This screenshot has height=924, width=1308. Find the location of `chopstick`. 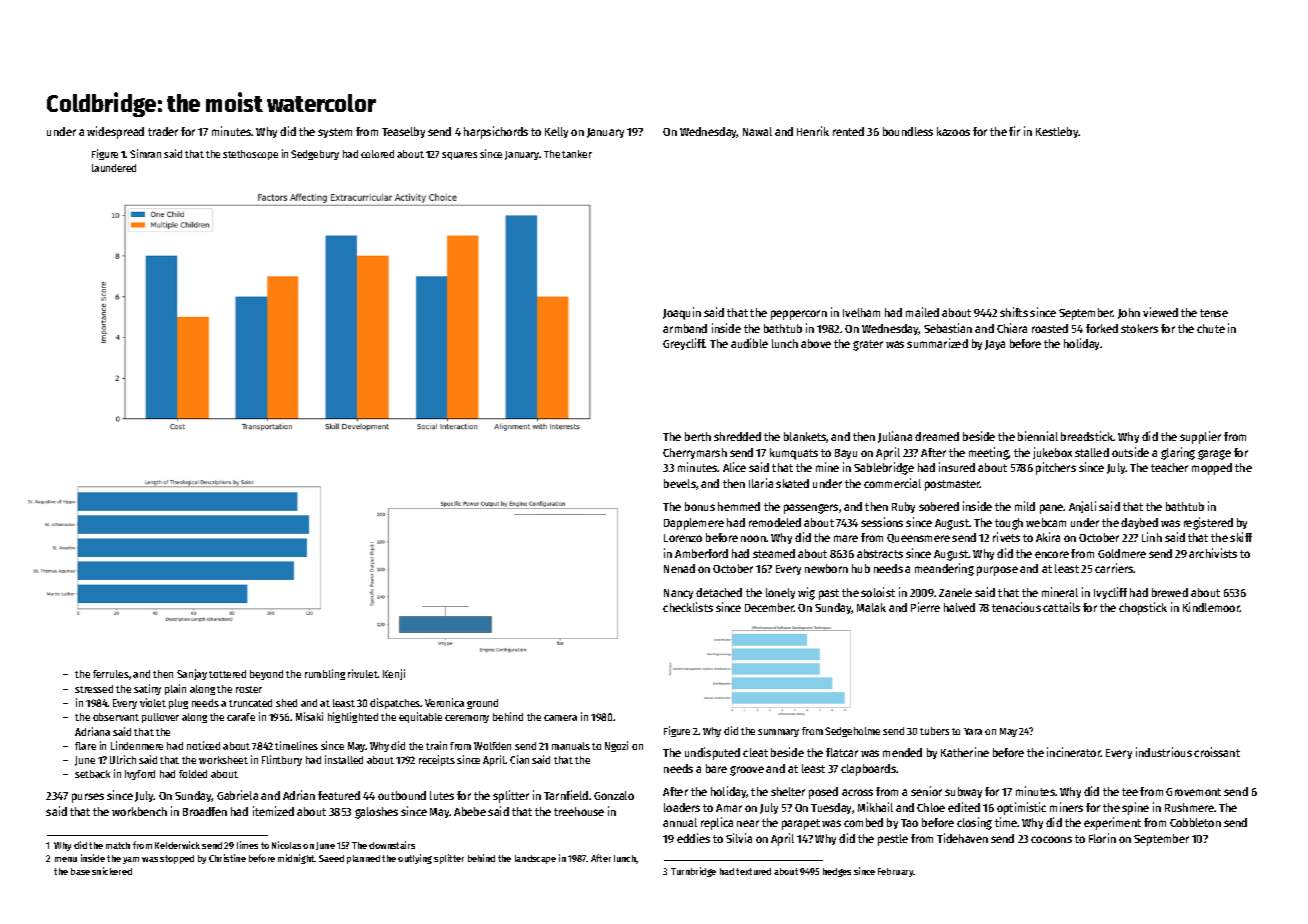

chopstick is located at coordinates (1143, 608).
